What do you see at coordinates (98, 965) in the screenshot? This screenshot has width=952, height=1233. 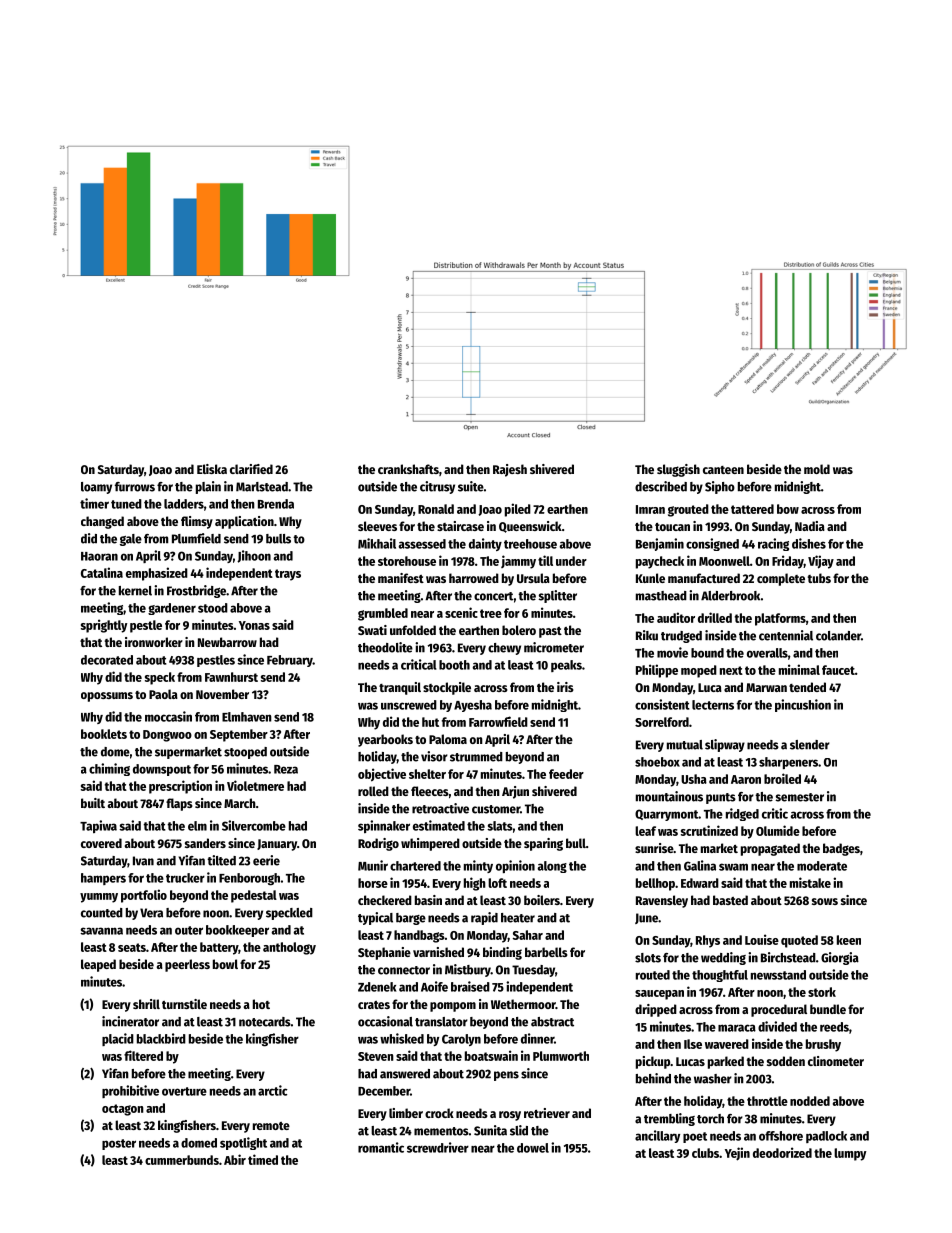 I see `leaped` at bounding box center [98, 965].
